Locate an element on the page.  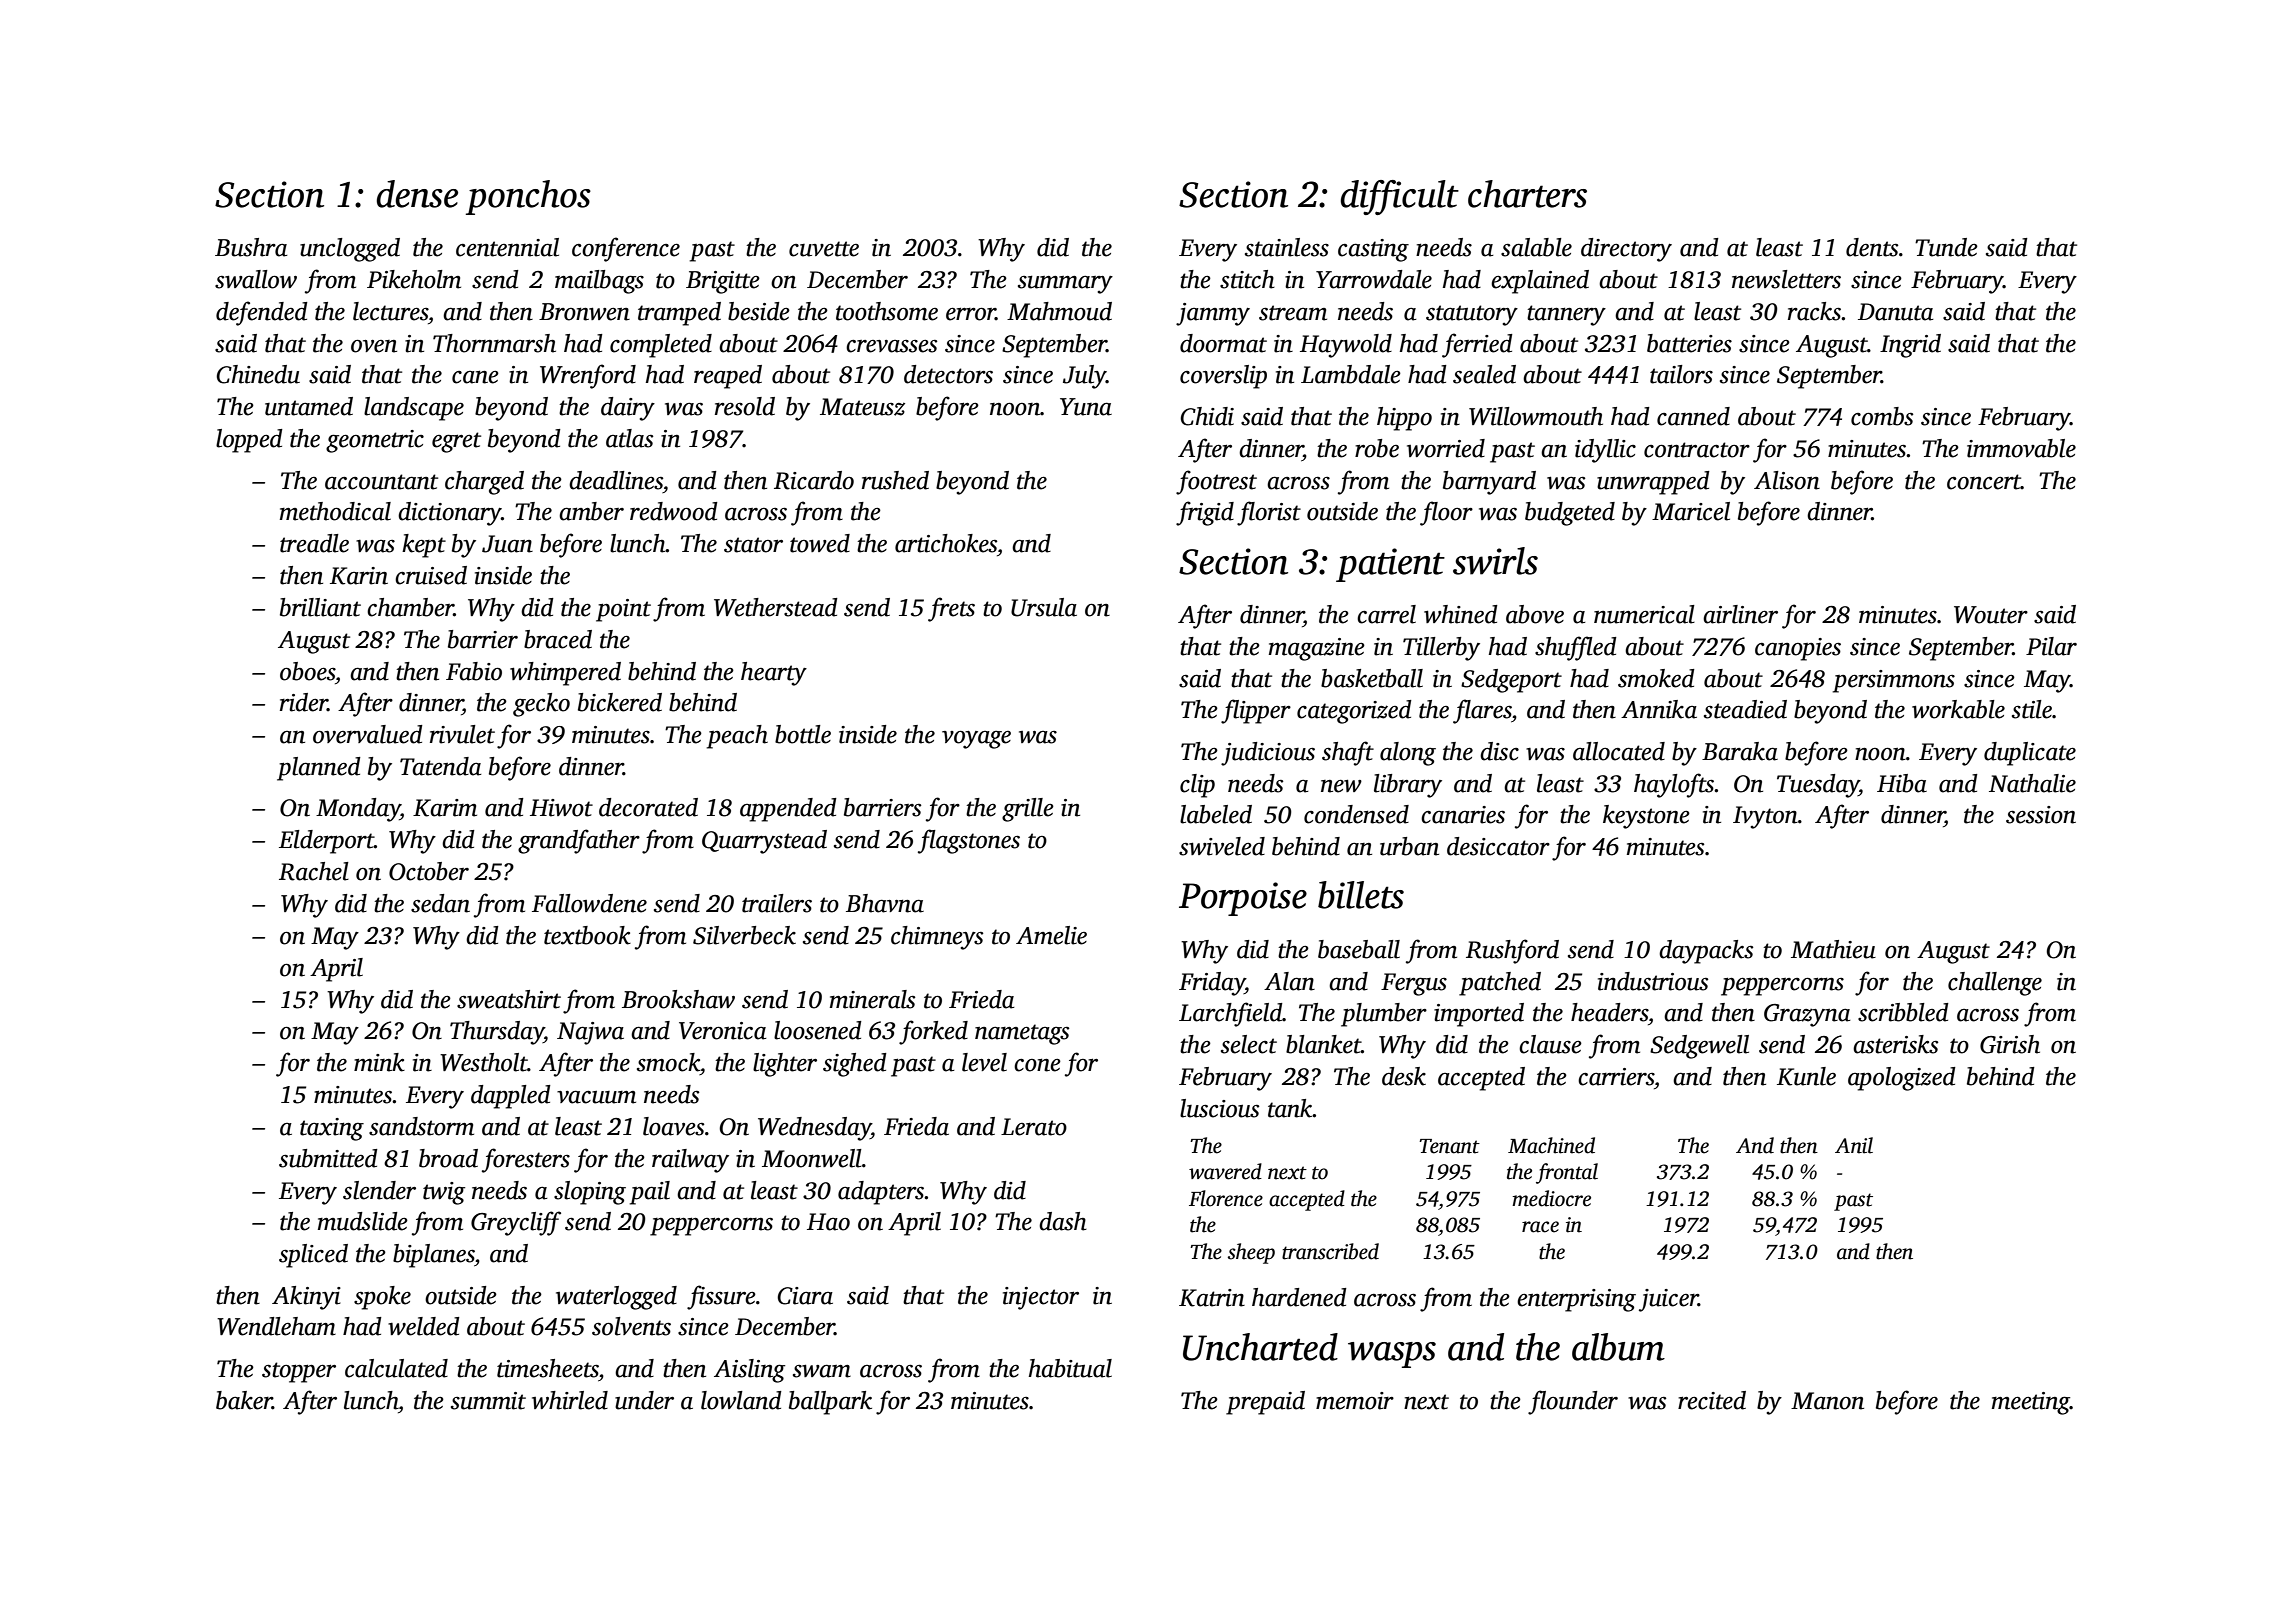
Amelie is located at coordinates (1051, 935).
